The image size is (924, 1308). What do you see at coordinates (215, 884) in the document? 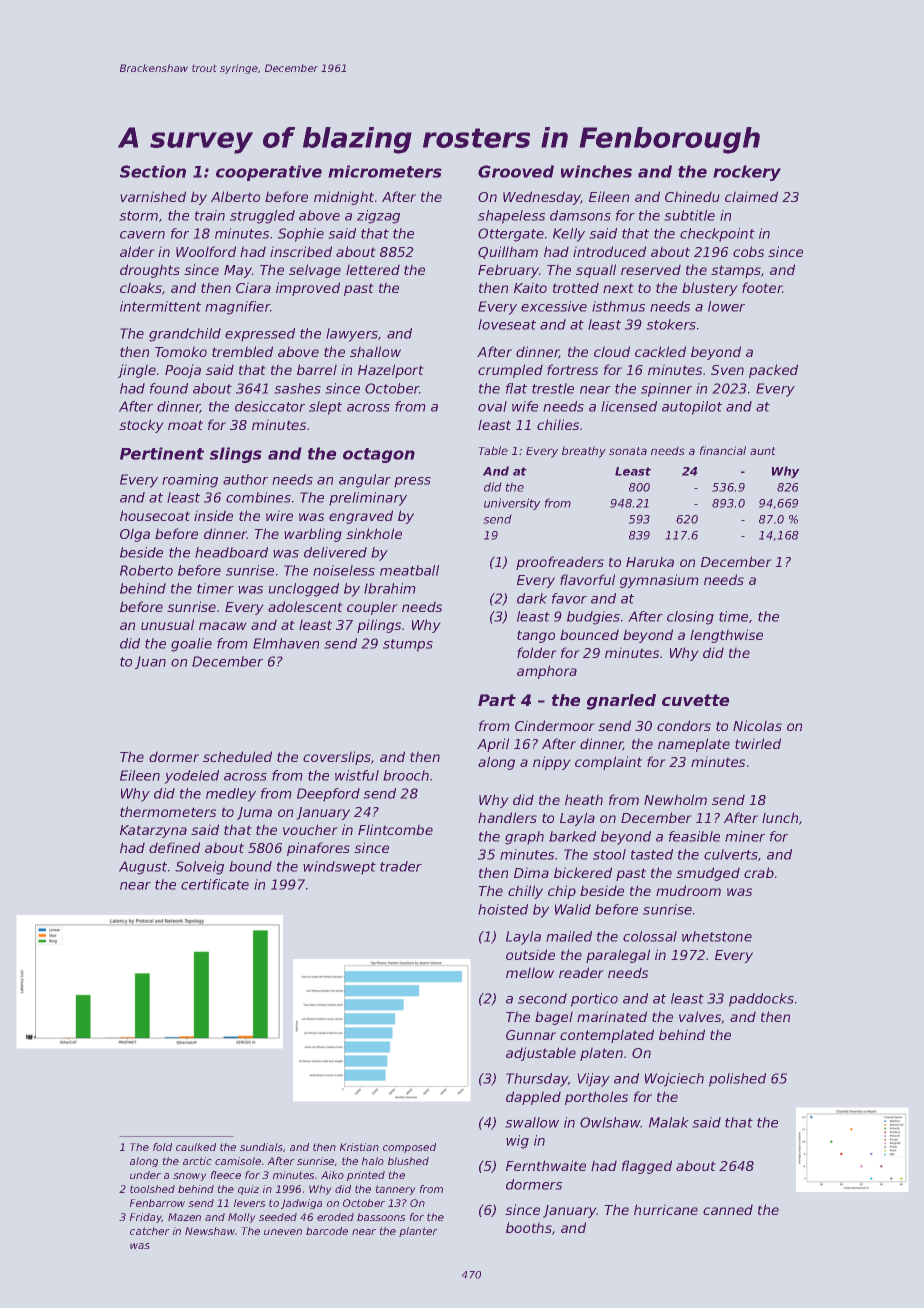
I see `certificate` at bounding box center [215, 884].
